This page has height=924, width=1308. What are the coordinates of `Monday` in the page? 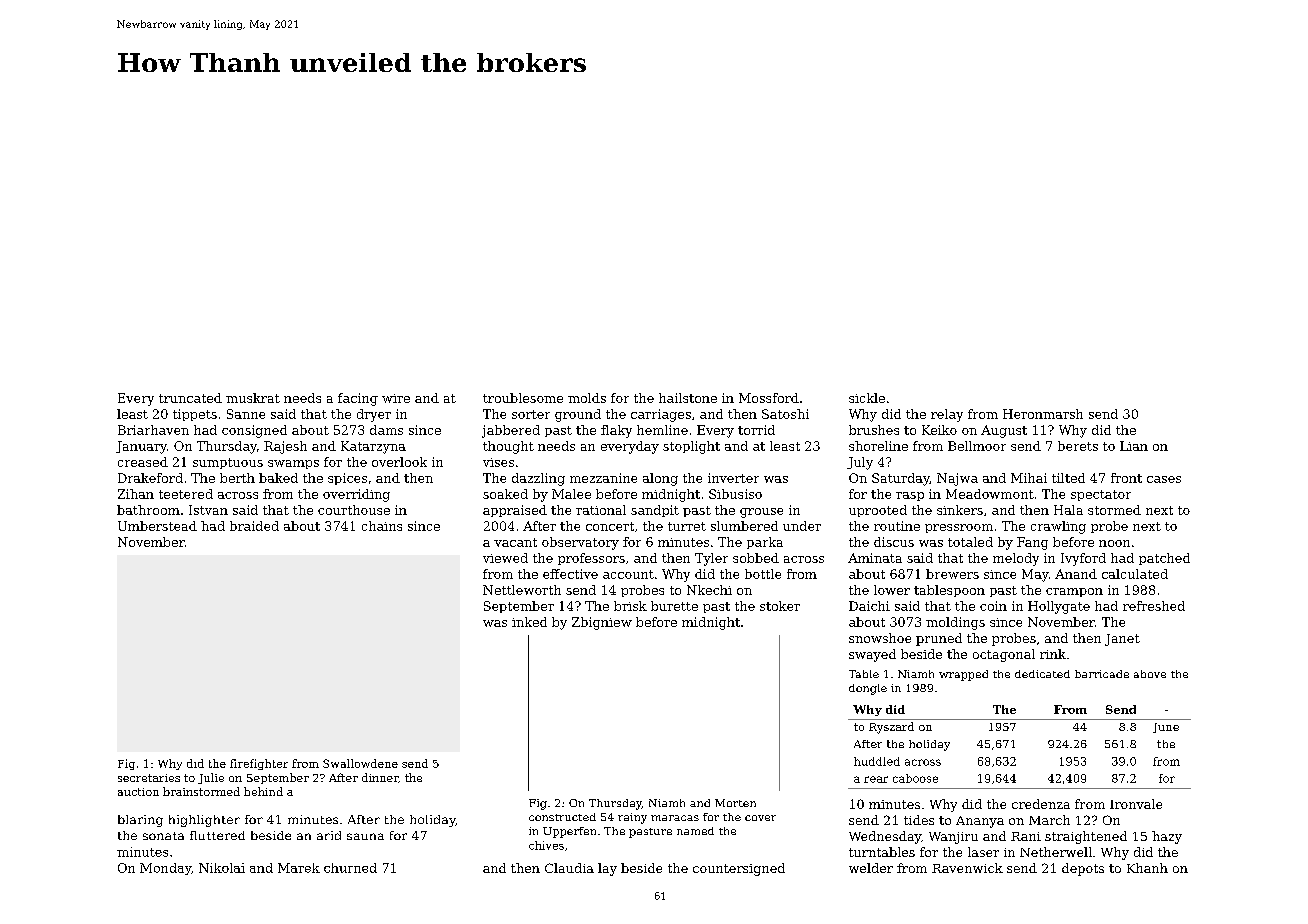 It's located at (165, 869).
